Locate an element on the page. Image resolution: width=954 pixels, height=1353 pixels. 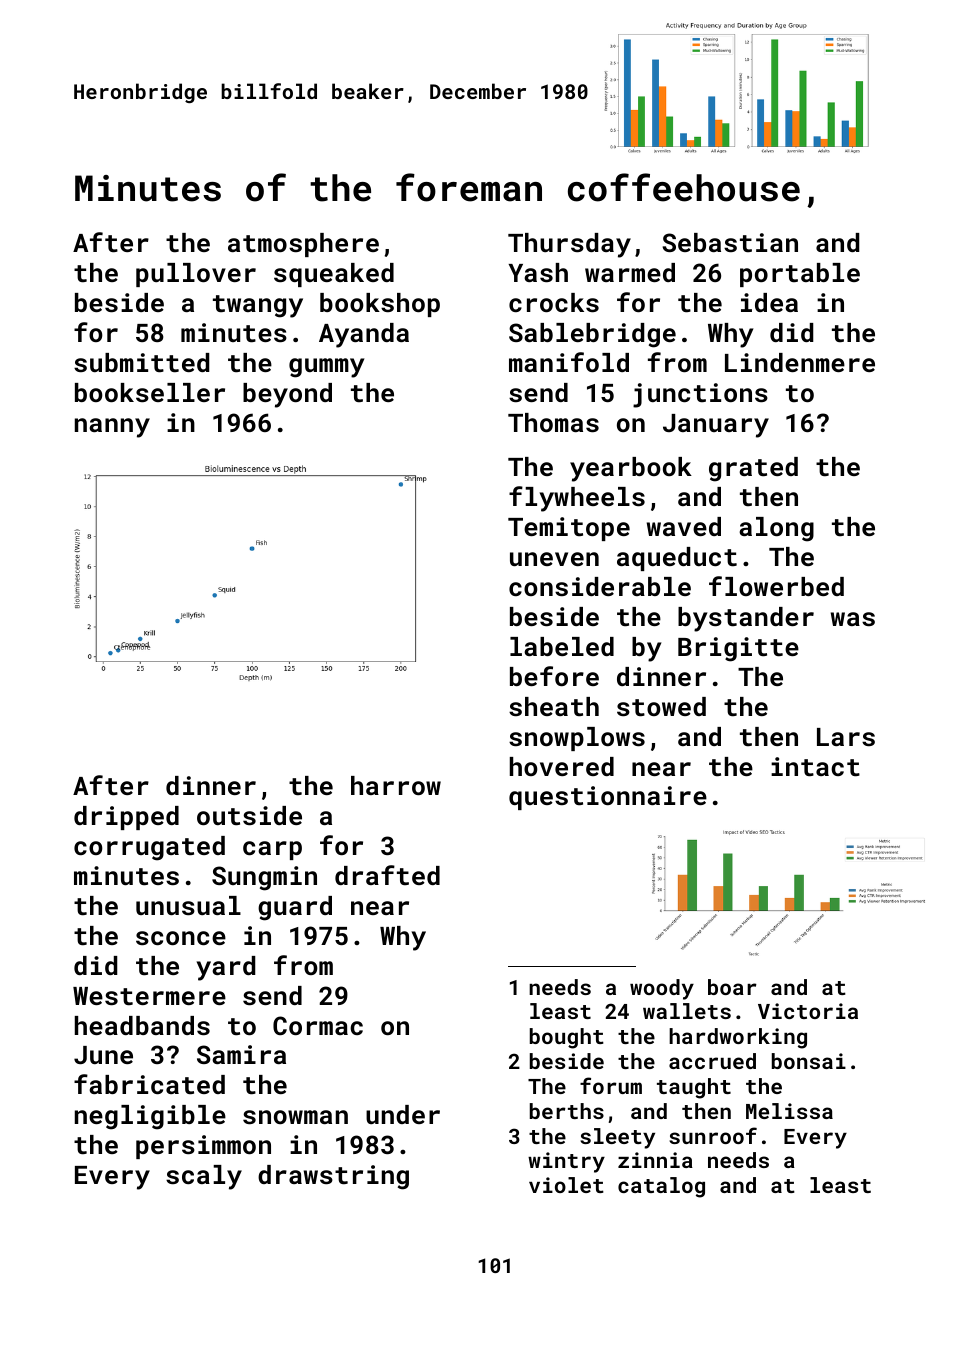
bystander is located at coordinates (746, 619).
